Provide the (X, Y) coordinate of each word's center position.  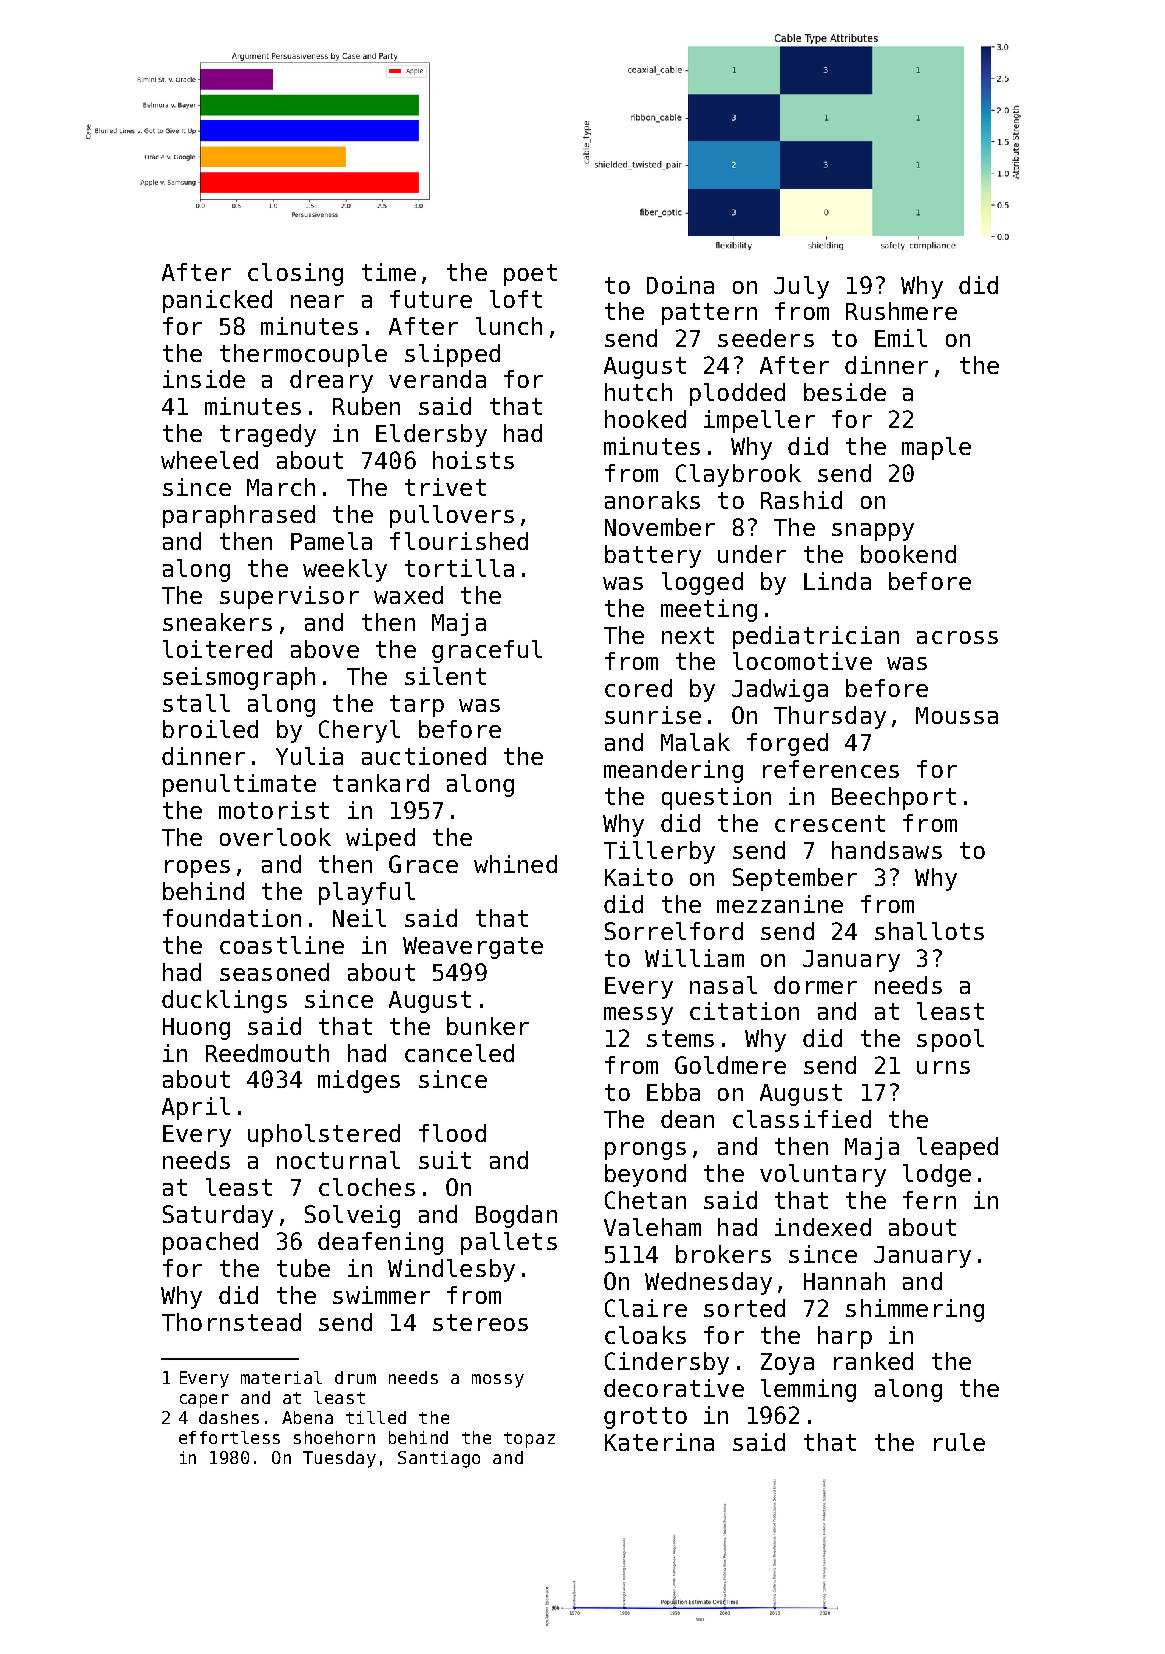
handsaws (887, 850)
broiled (210, 729)
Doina (680, 285)
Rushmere (901, 311)
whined (515, 864)
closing (295, 274)
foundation (232, 918)
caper (204, 1401)
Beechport (894, 798)
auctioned (424, 756)
